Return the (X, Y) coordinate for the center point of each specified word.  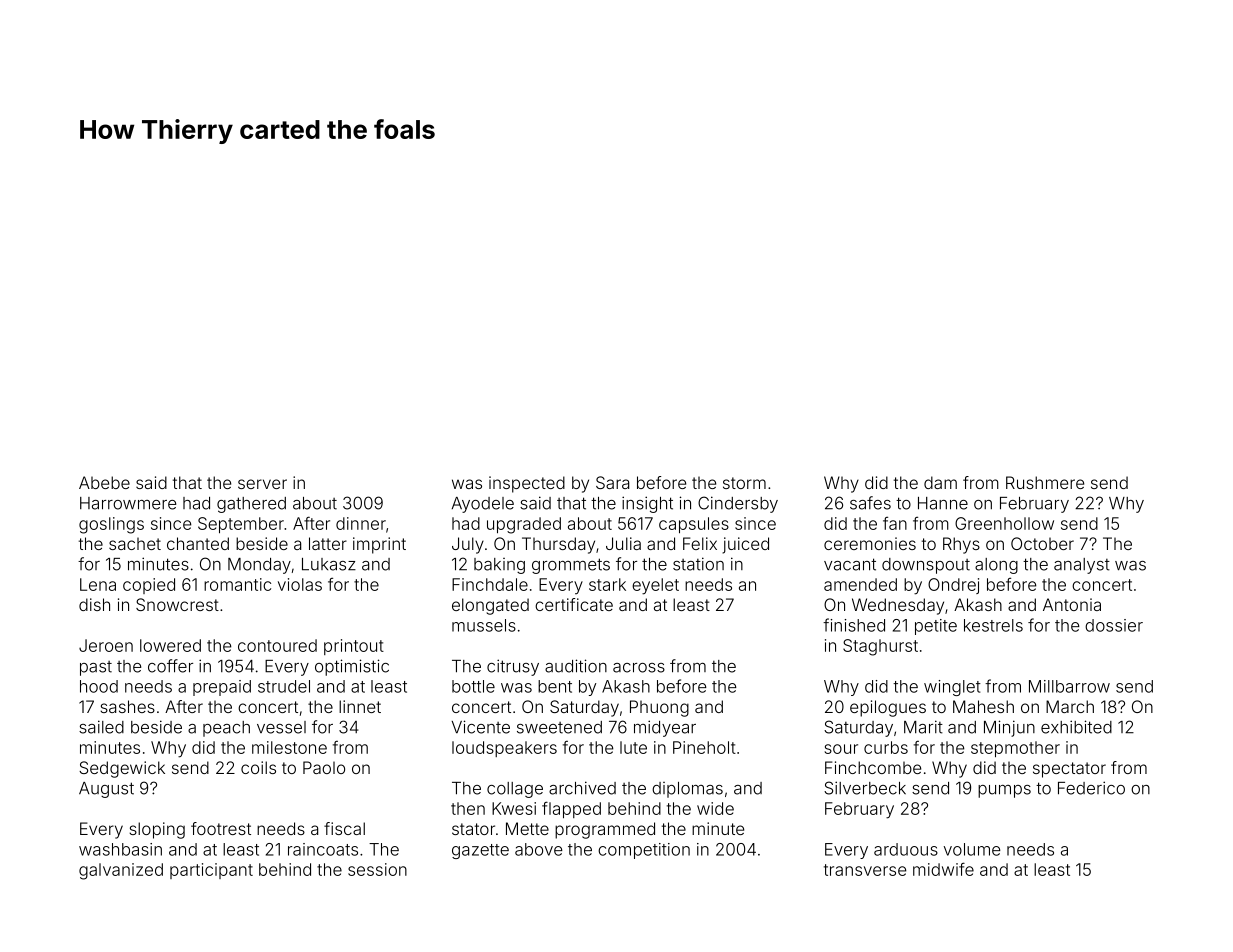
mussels (484, 625)
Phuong (659, 708)
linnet (360, 706)
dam (940, 482)
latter (328, 543)
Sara (612, 482)
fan (895, 523)
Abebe (104, 482)
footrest (221, 828)
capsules (694, 525)
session (377, 869)
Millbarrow (1069, 686)
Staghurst (880, 647)
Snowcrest (177, 604)
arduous (906, 849)
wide (715, 808)
